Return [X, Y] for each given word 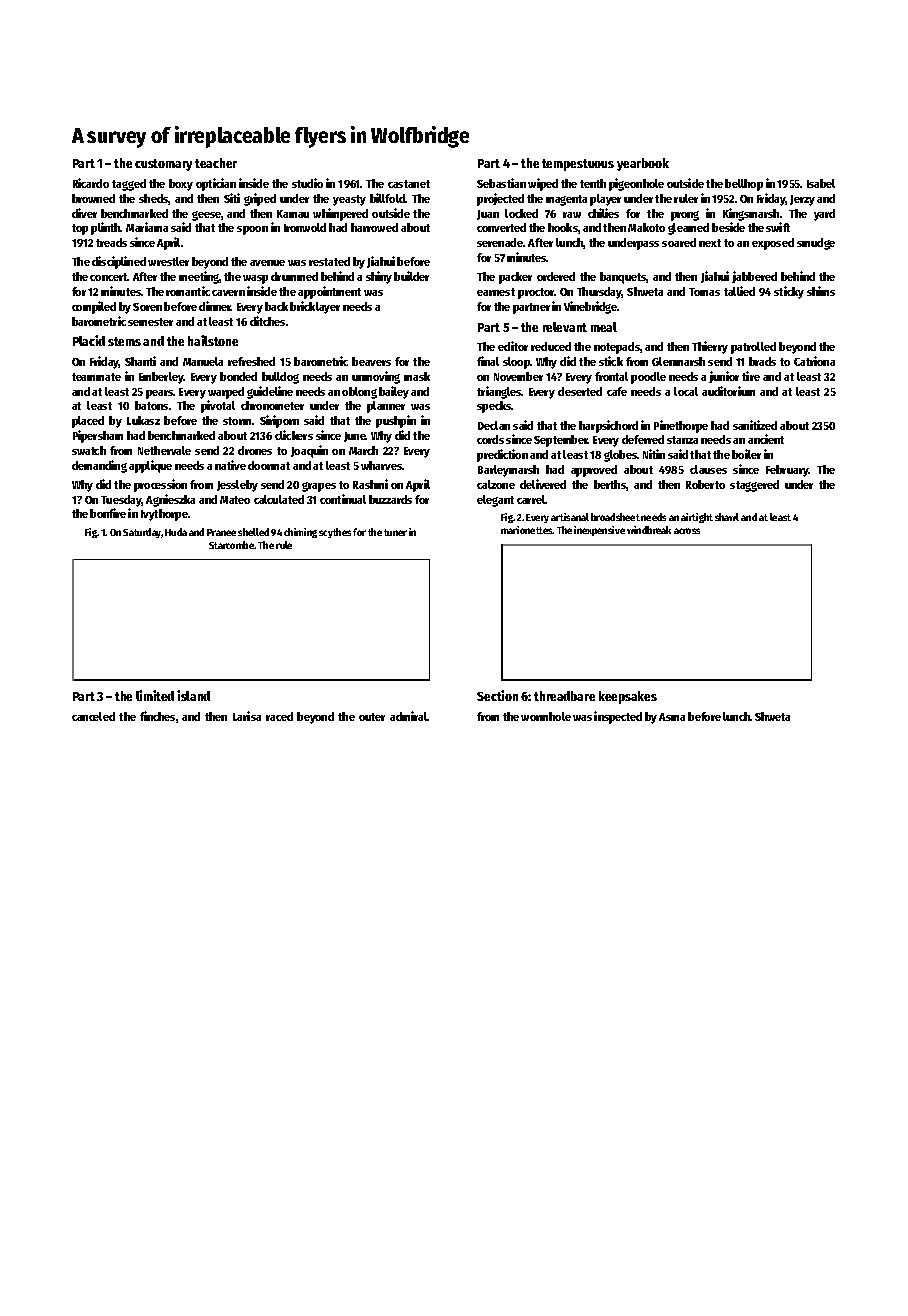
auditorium [728, 391]
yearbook [643, 164]
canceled [93, 716]
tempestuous [578, 165]
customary [163, 165]
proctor [536, 293]
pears [160, 394]
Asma [672, 717]
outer [372, 717]
